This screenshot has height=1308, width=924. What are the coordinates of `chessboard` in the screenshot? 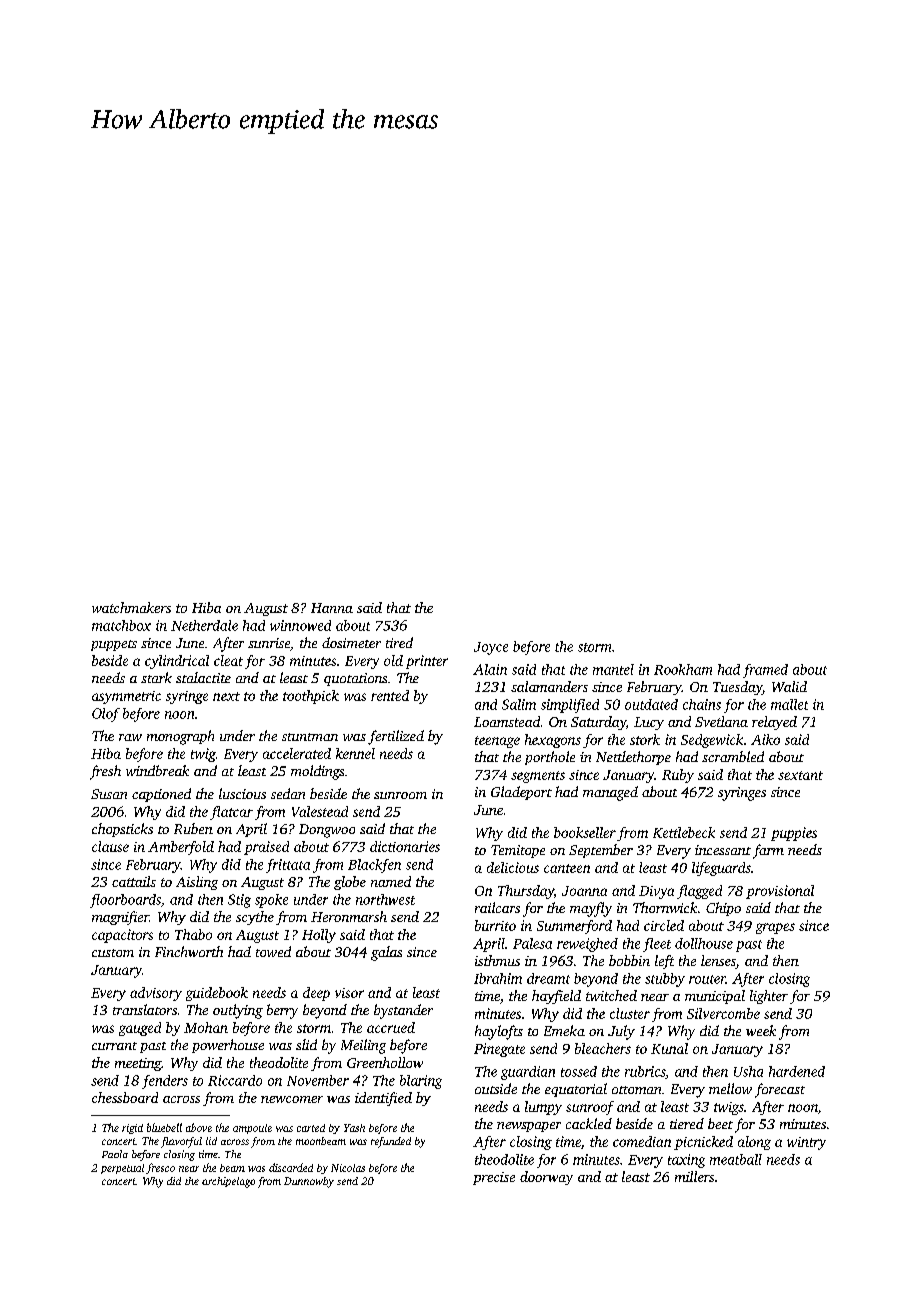 It's located at (125, 1097).
